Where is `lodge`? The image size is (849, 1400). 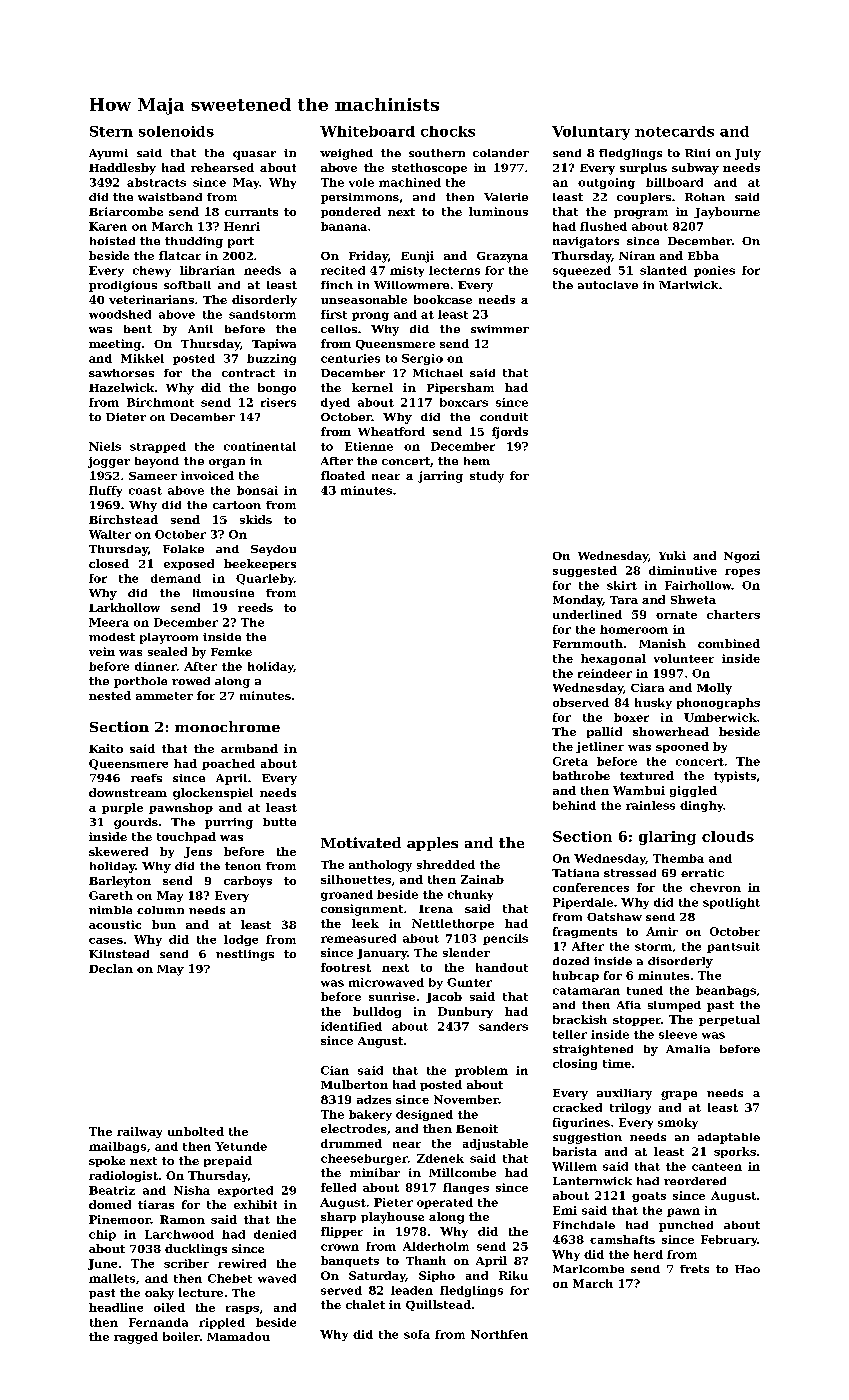
lodge is located at coordinates (241, 940).
